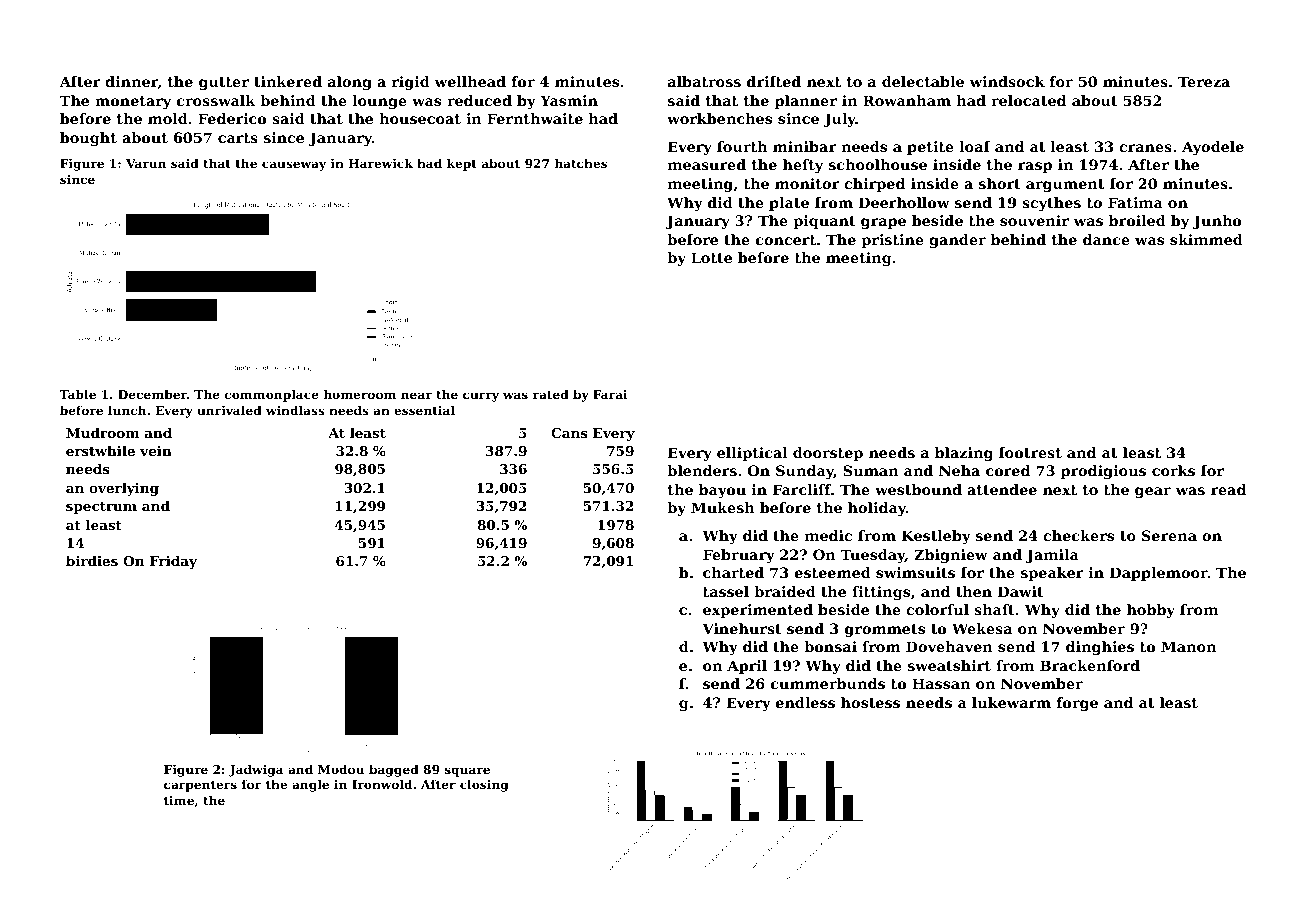  What do you see at coordinates (805, 702) in the screenshot?
I see `endless` at bounding box center [805, 702].
